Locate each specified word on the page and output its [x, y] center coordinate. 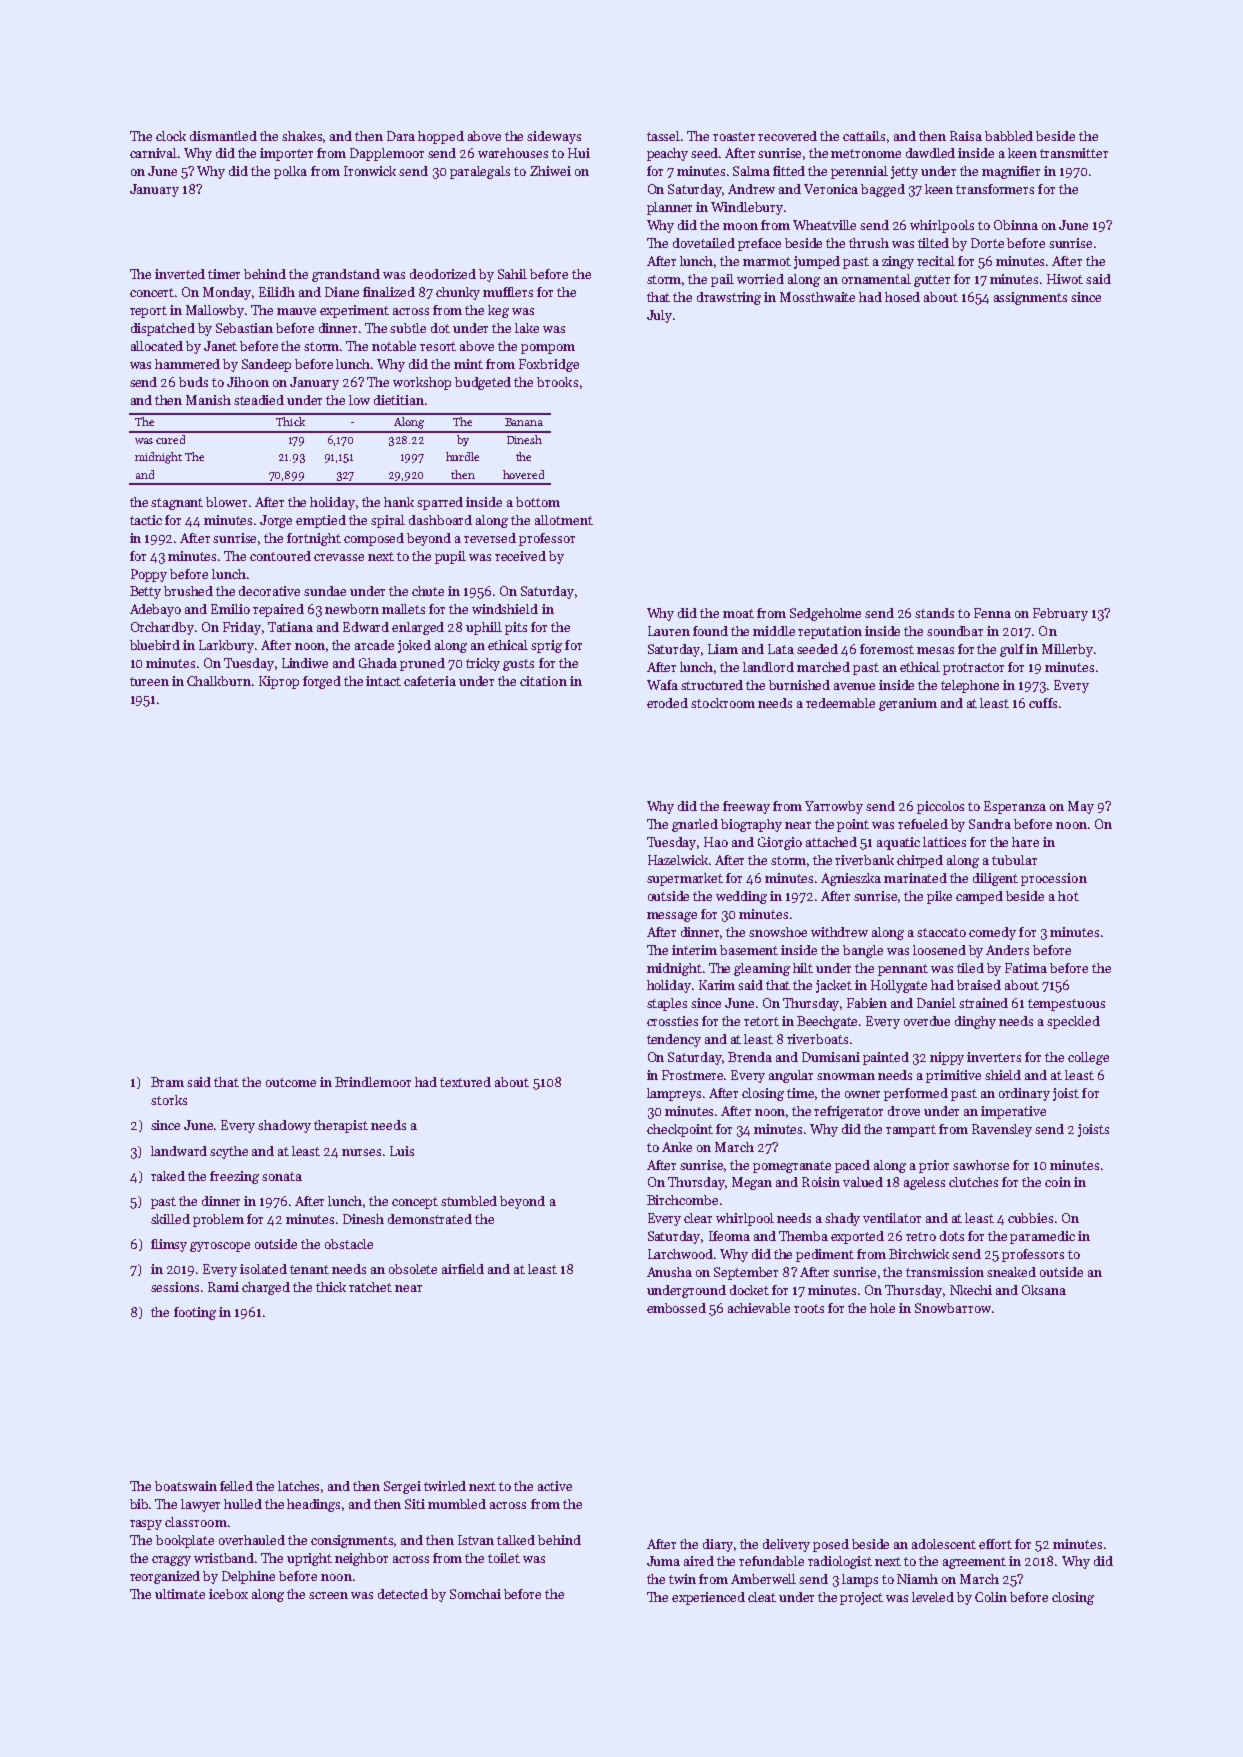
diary [718, 1545]
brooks [557, 382]
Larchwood [680, 1254]
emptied [321, 521]
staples [667, 1004]
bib [139, 1504]
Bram [167, 1082]
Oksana [1044, 1290]
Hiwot [1065, 279]
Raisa [966, 136]
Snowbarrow [953, 1308]
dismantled [223, 136]
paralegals [480, 172]
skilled [170, 1219]
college [1088, 1058]
